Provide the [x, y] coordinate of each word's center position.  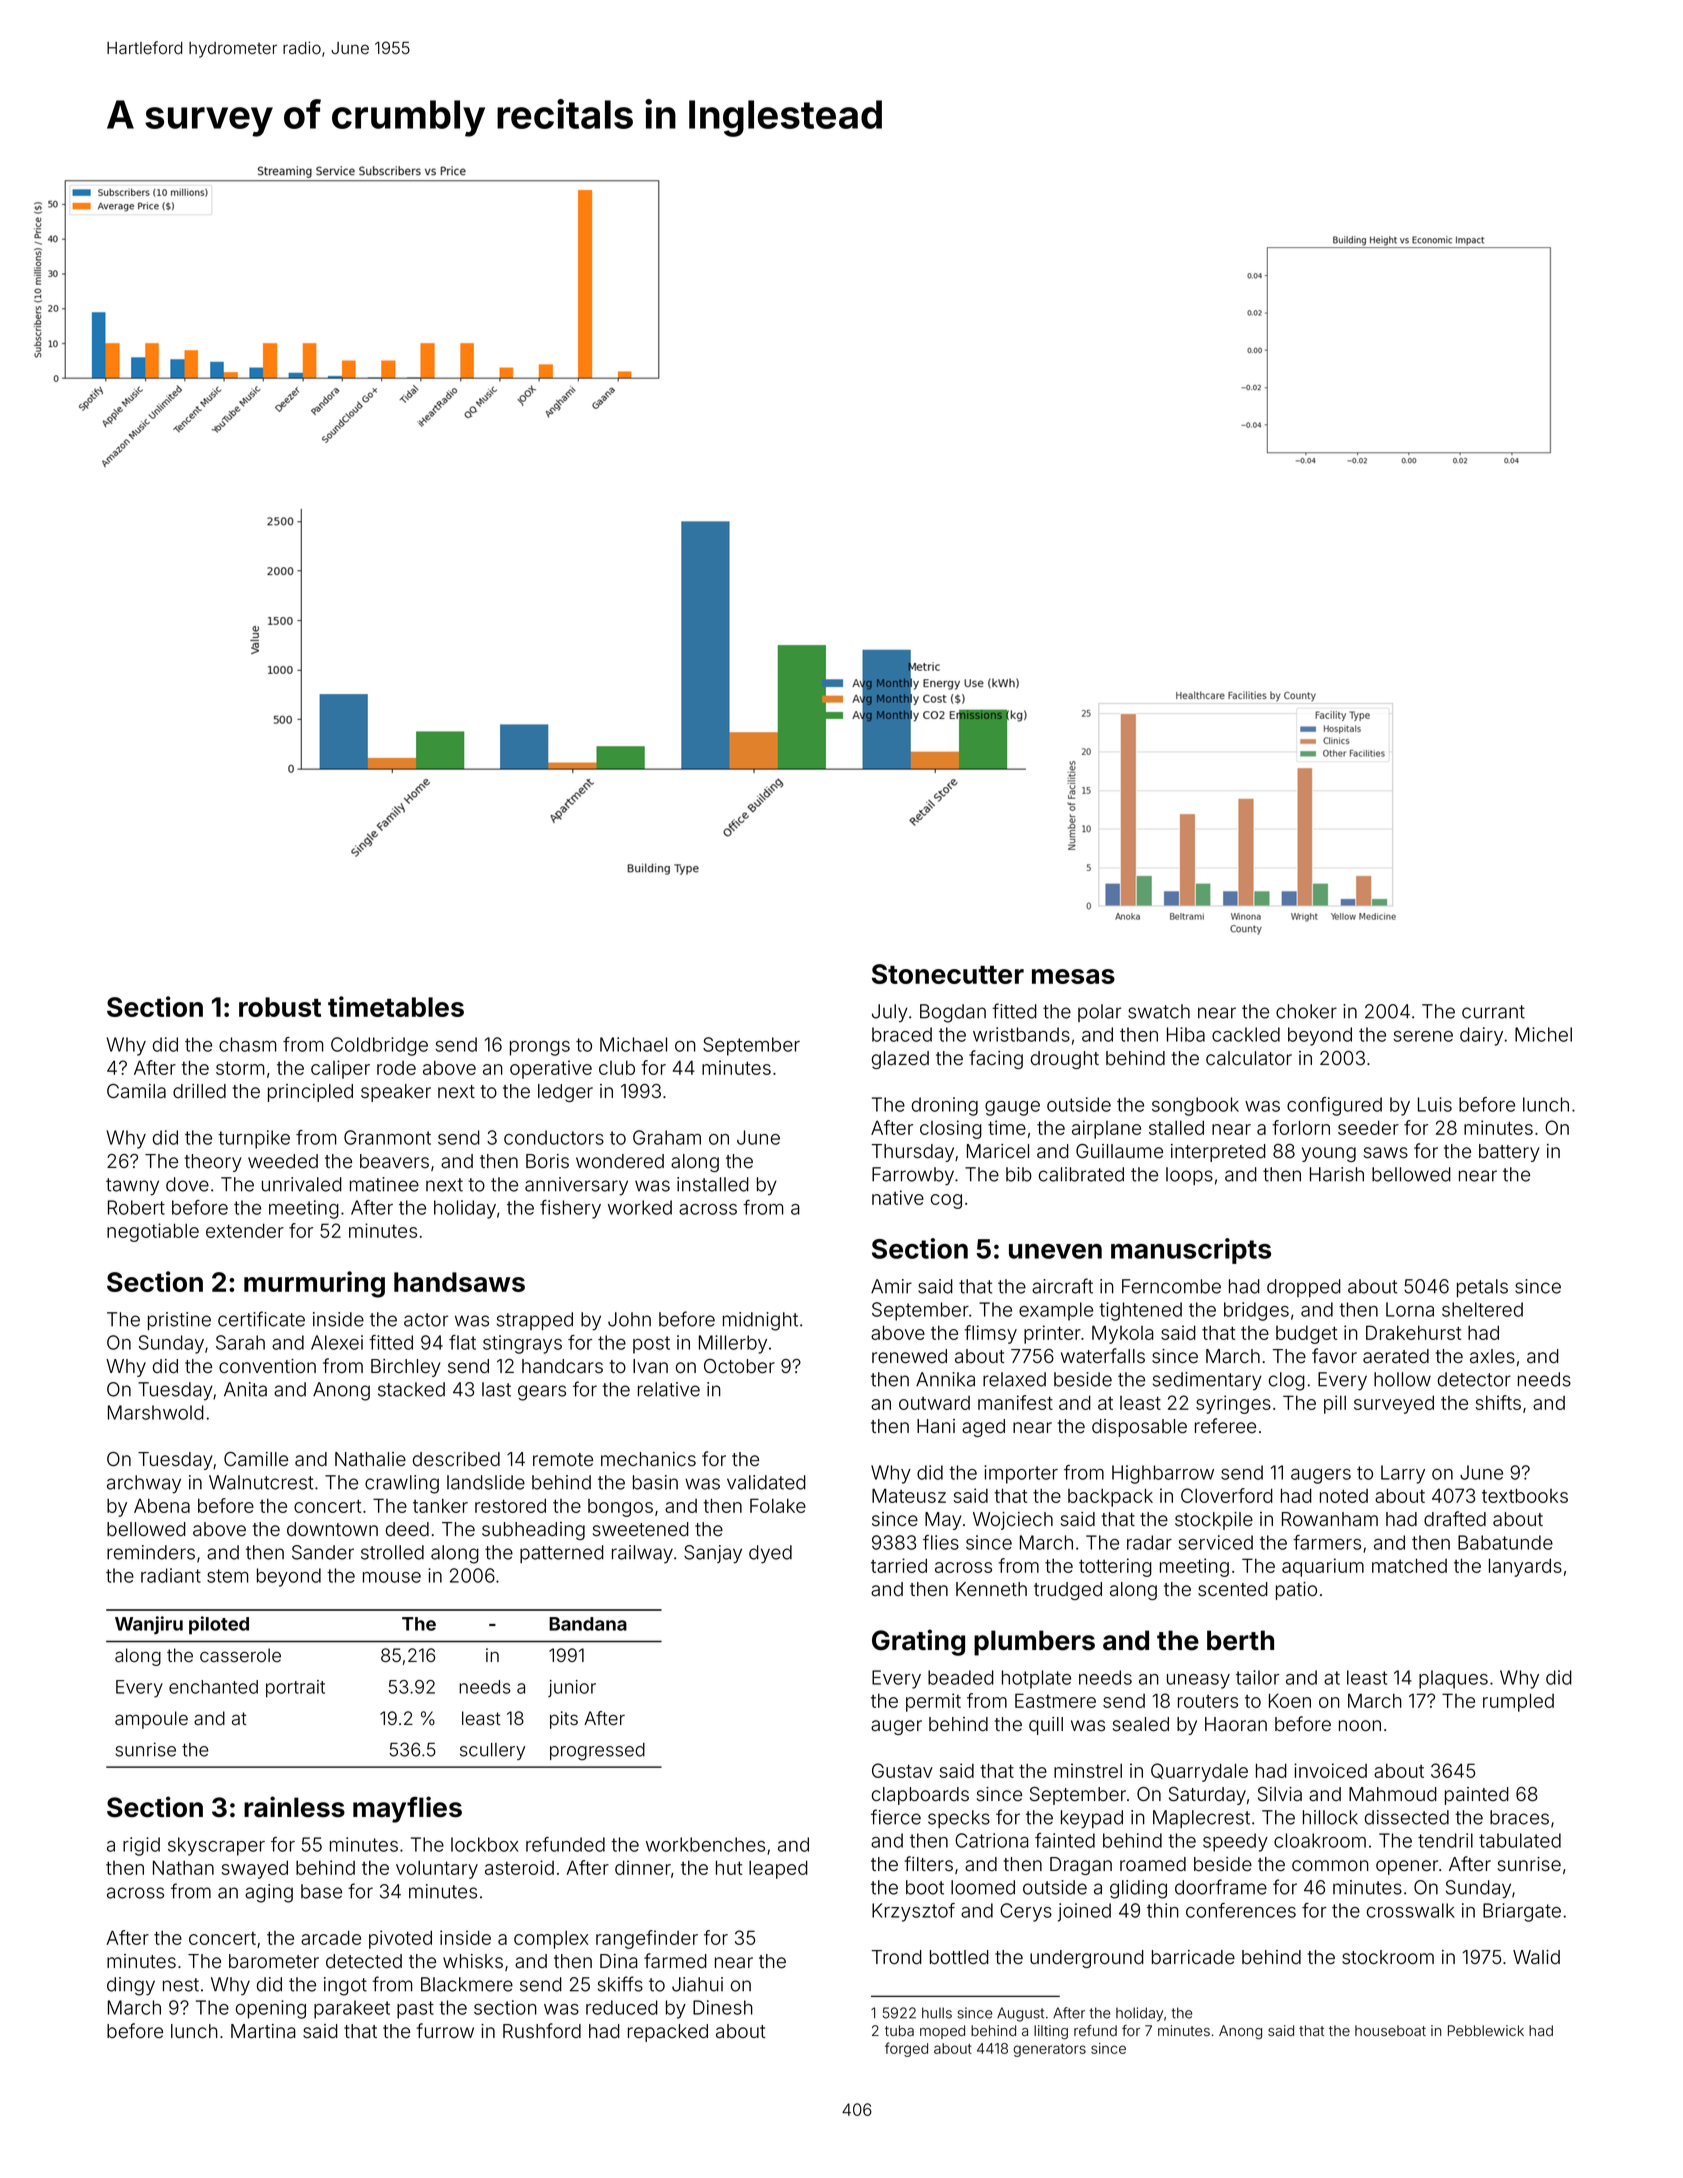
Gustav [902, 1770]
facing [996, 1059]
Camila [136, 1091]
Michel [1543, 1034]
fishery [570, 1209]
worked [640, 1207]
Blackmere [467, 1984]
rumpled [1518, 1702]
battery [1509, 1153]
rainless [294, 1807]
